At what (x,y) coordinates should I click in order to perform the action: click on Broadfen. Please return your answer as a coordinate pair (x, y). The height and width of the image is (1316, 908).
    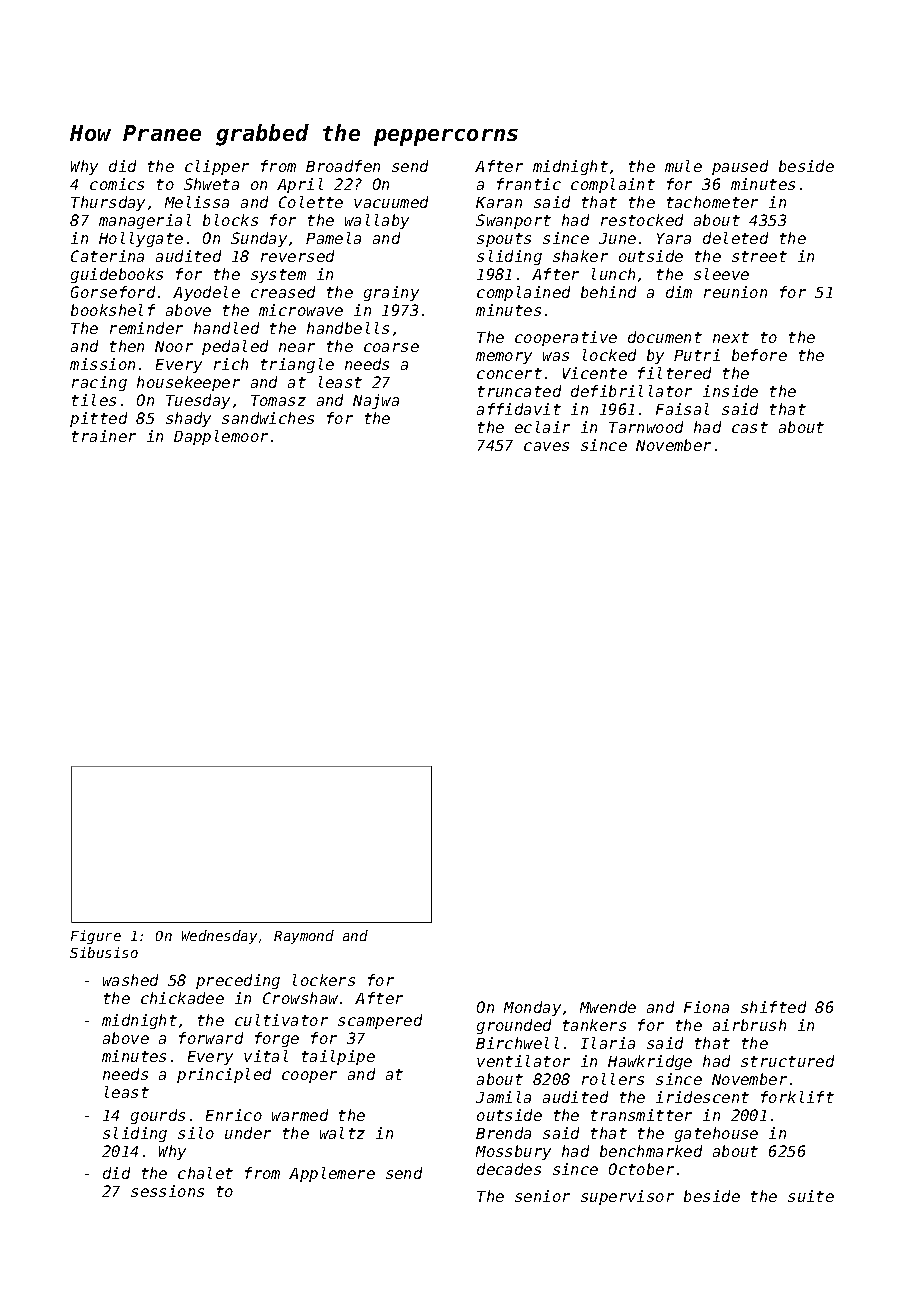
    Looking at the image, I should click on (343, 166).
